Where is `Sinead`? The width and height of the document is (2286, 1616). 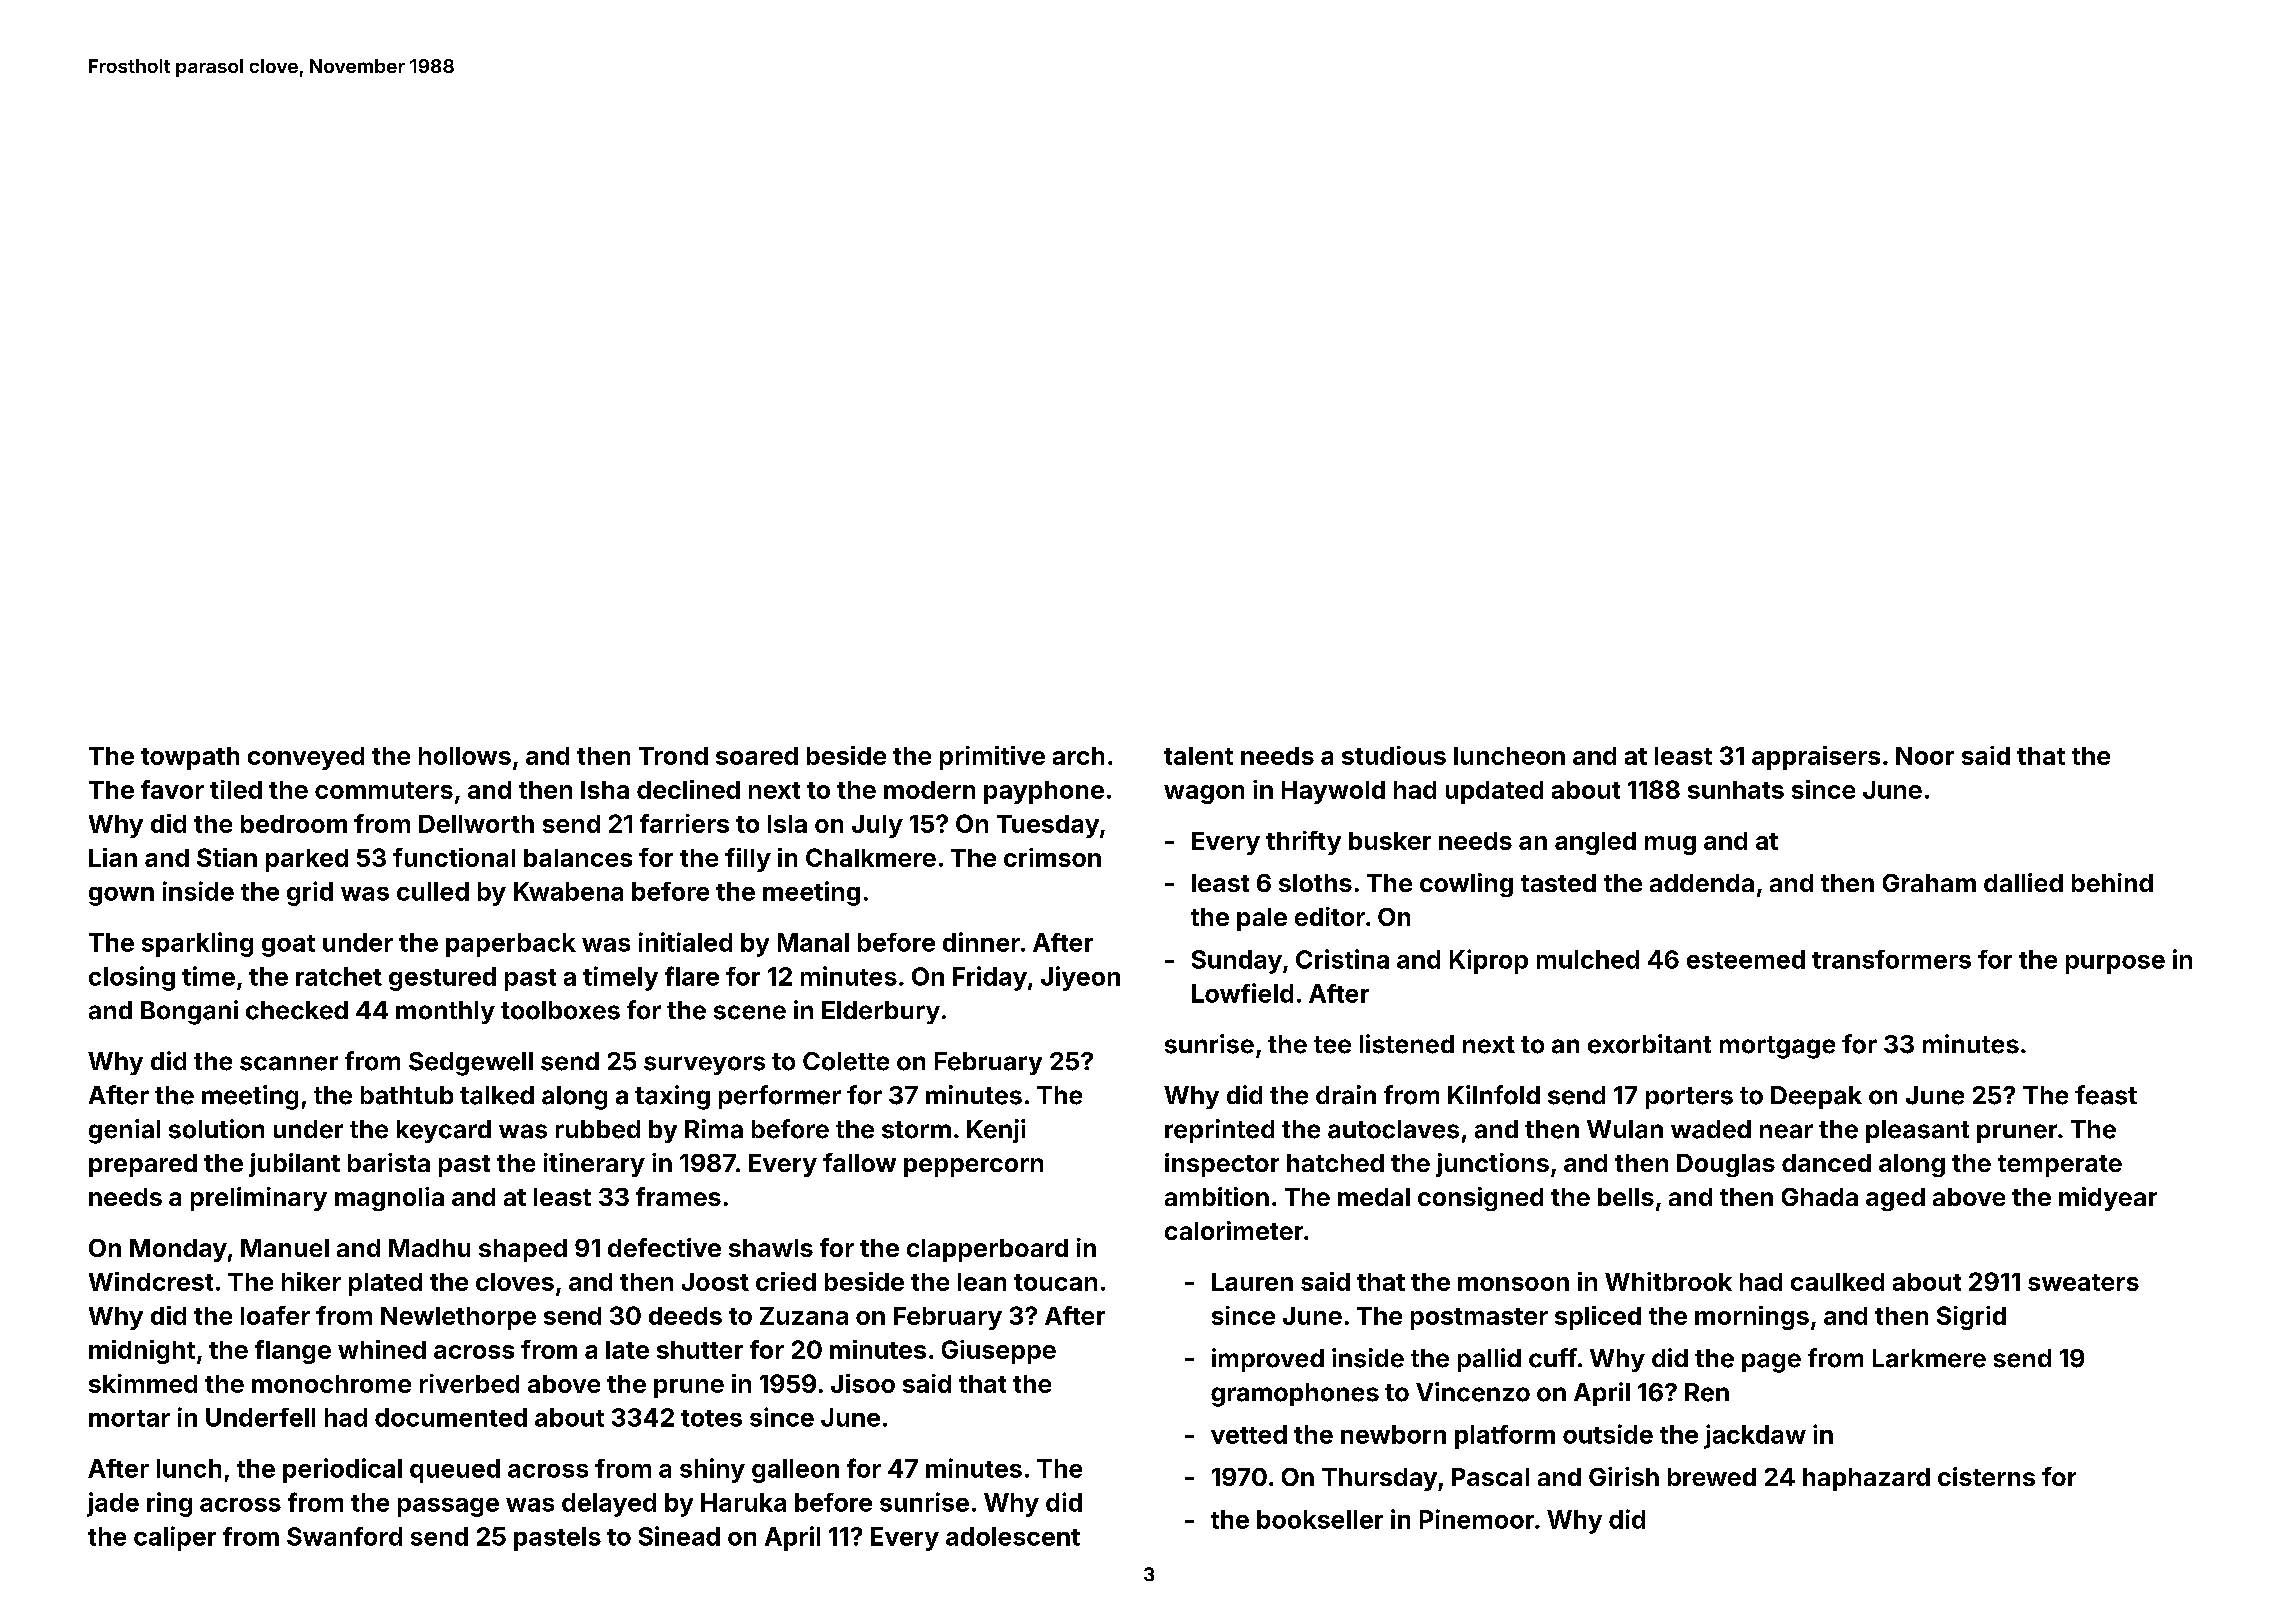 Sinead is located at coordinates (679, 1536).
